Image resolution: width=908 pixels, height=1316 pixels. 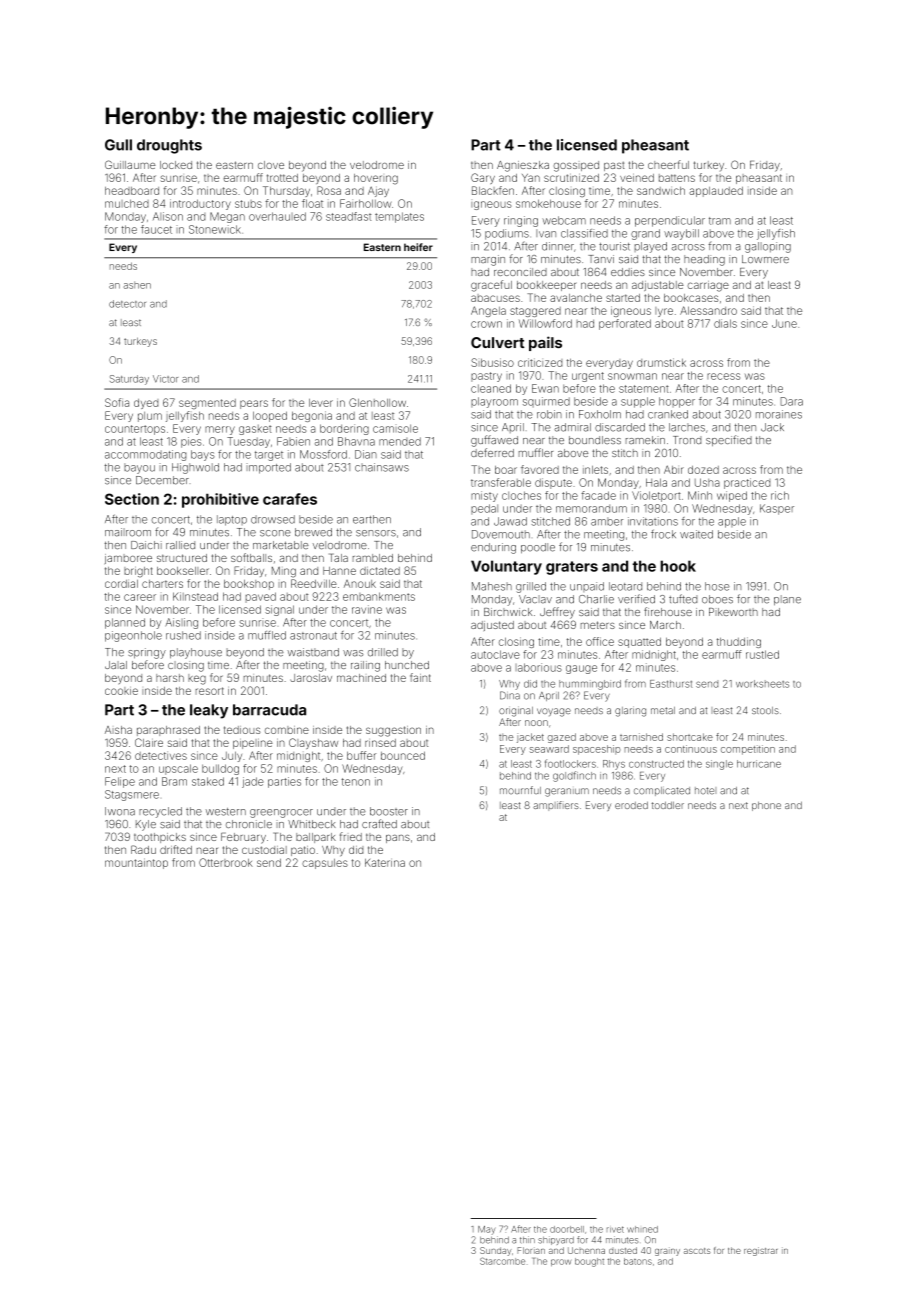 I want to click on veined, so click(x=637, y=178).
